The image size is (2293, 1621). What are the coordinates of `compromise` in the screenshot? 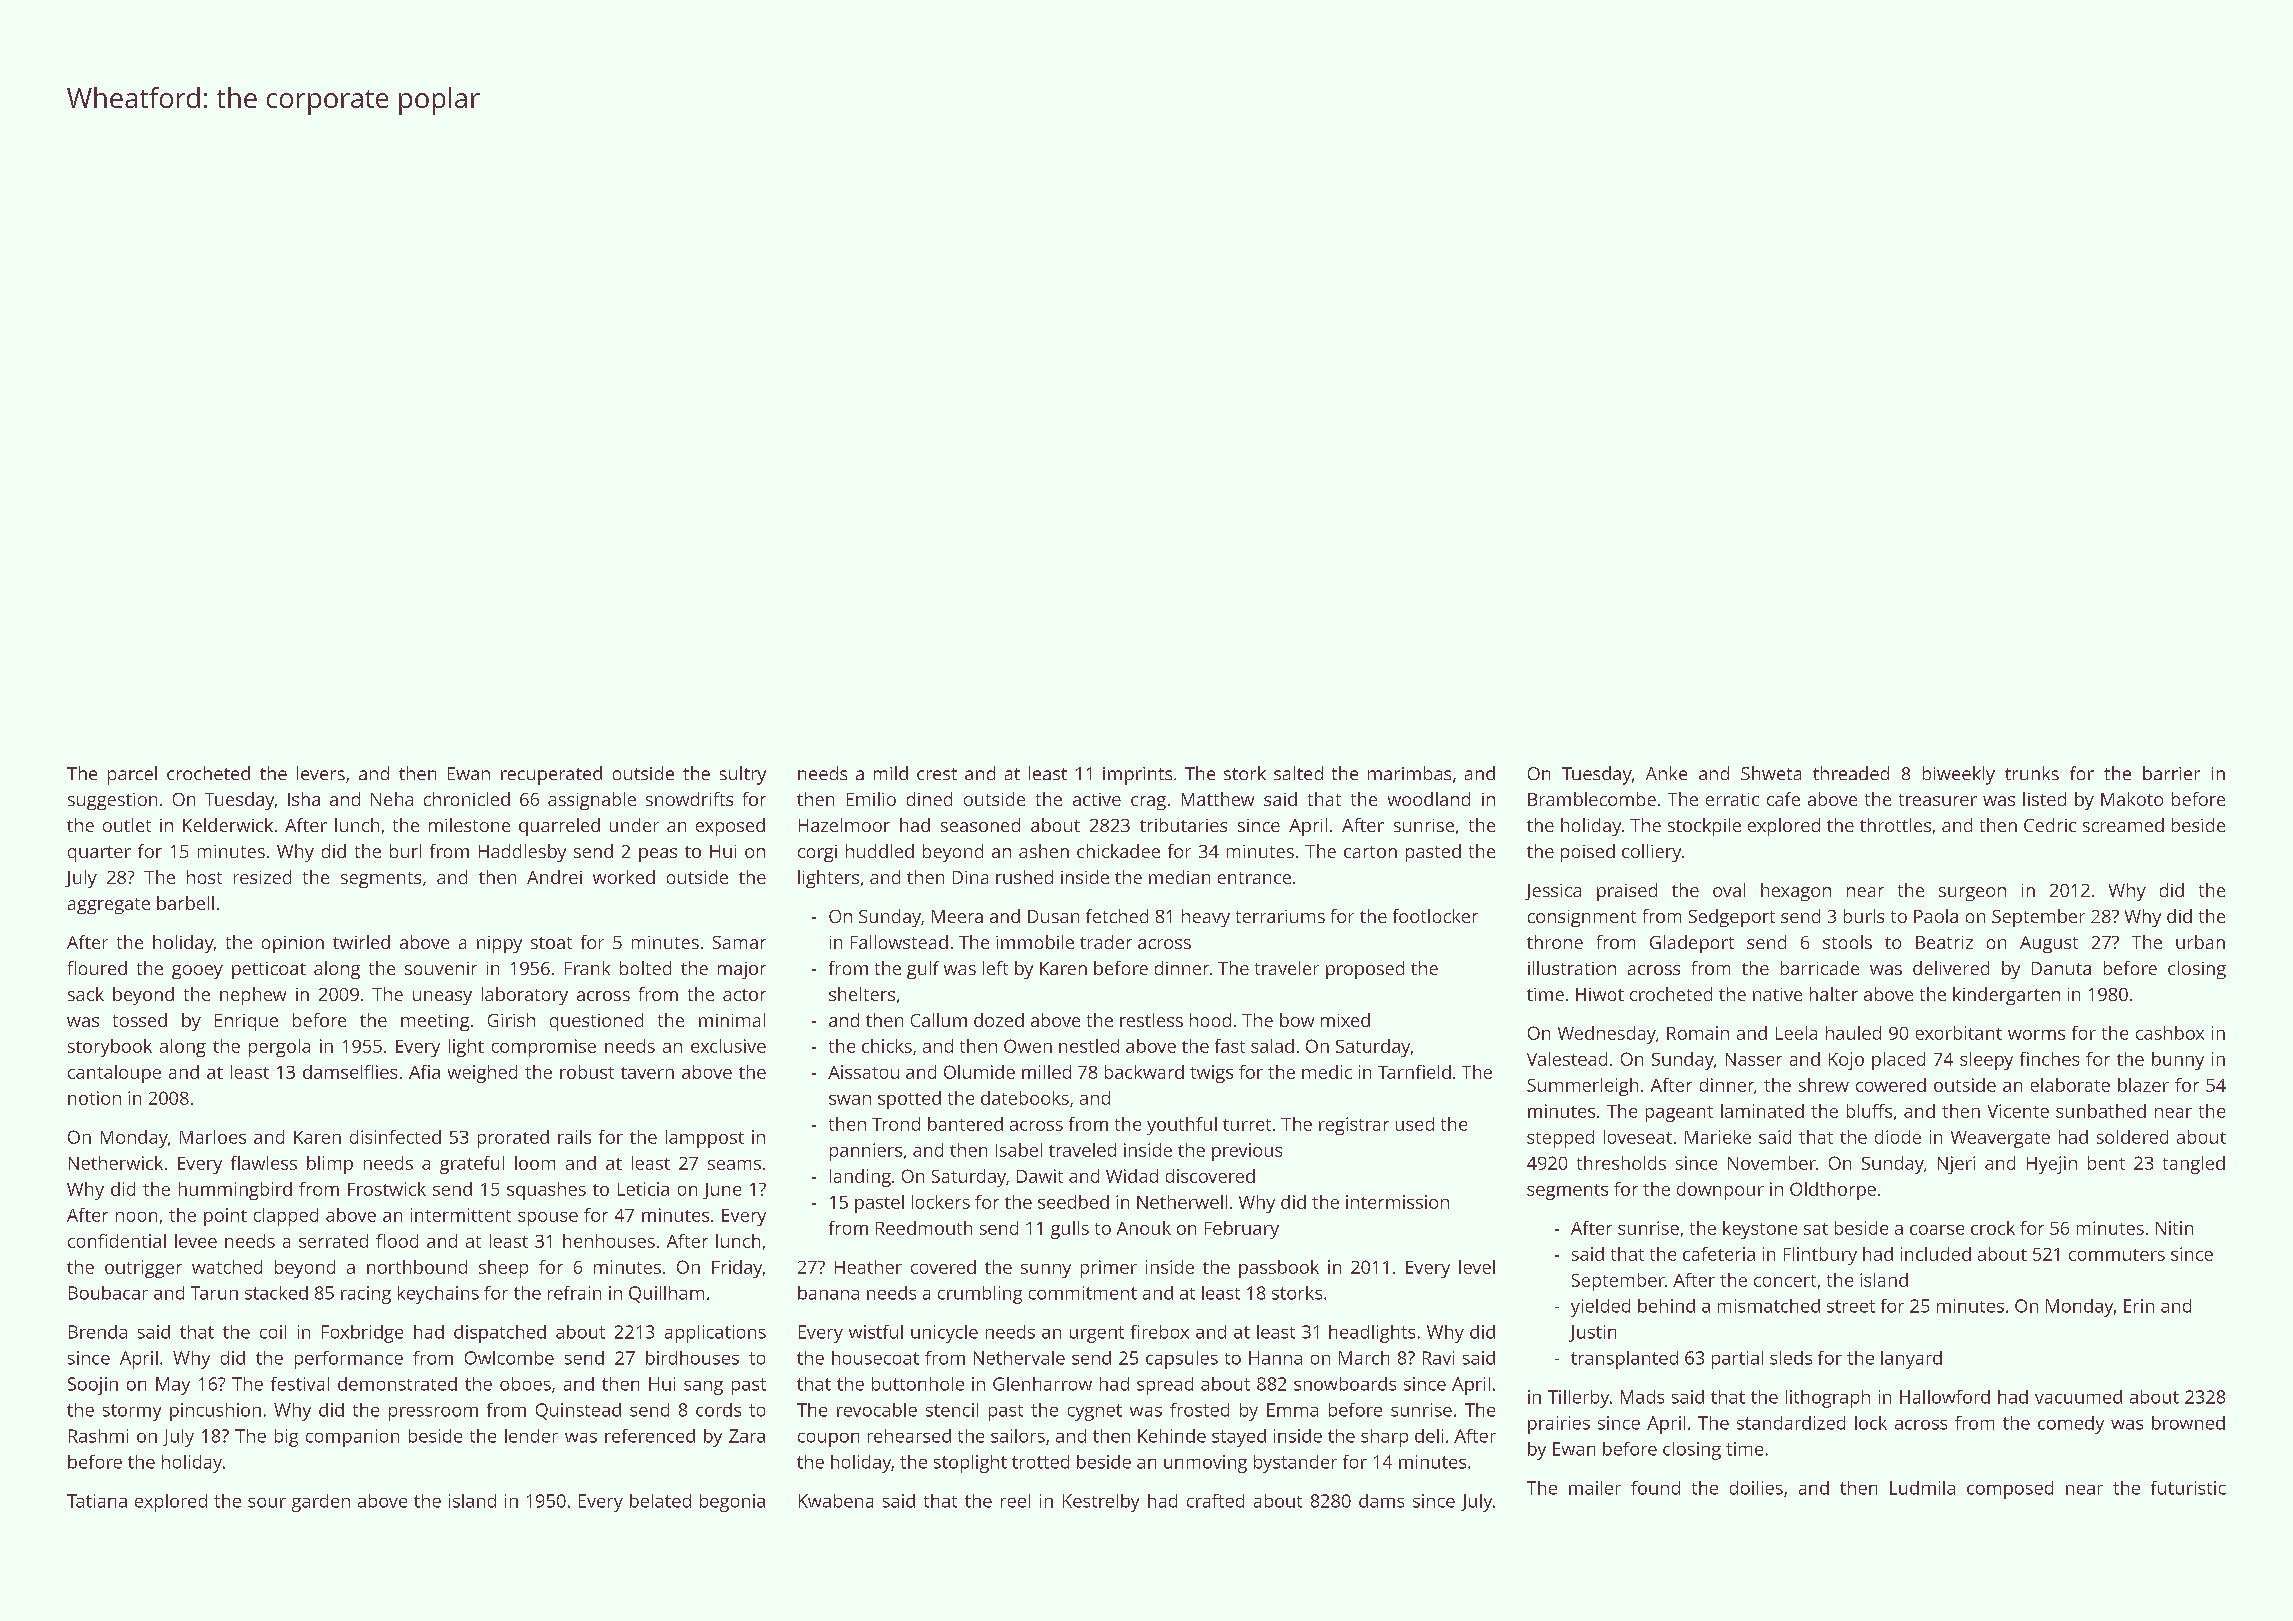 It's located at (544, 1048).
